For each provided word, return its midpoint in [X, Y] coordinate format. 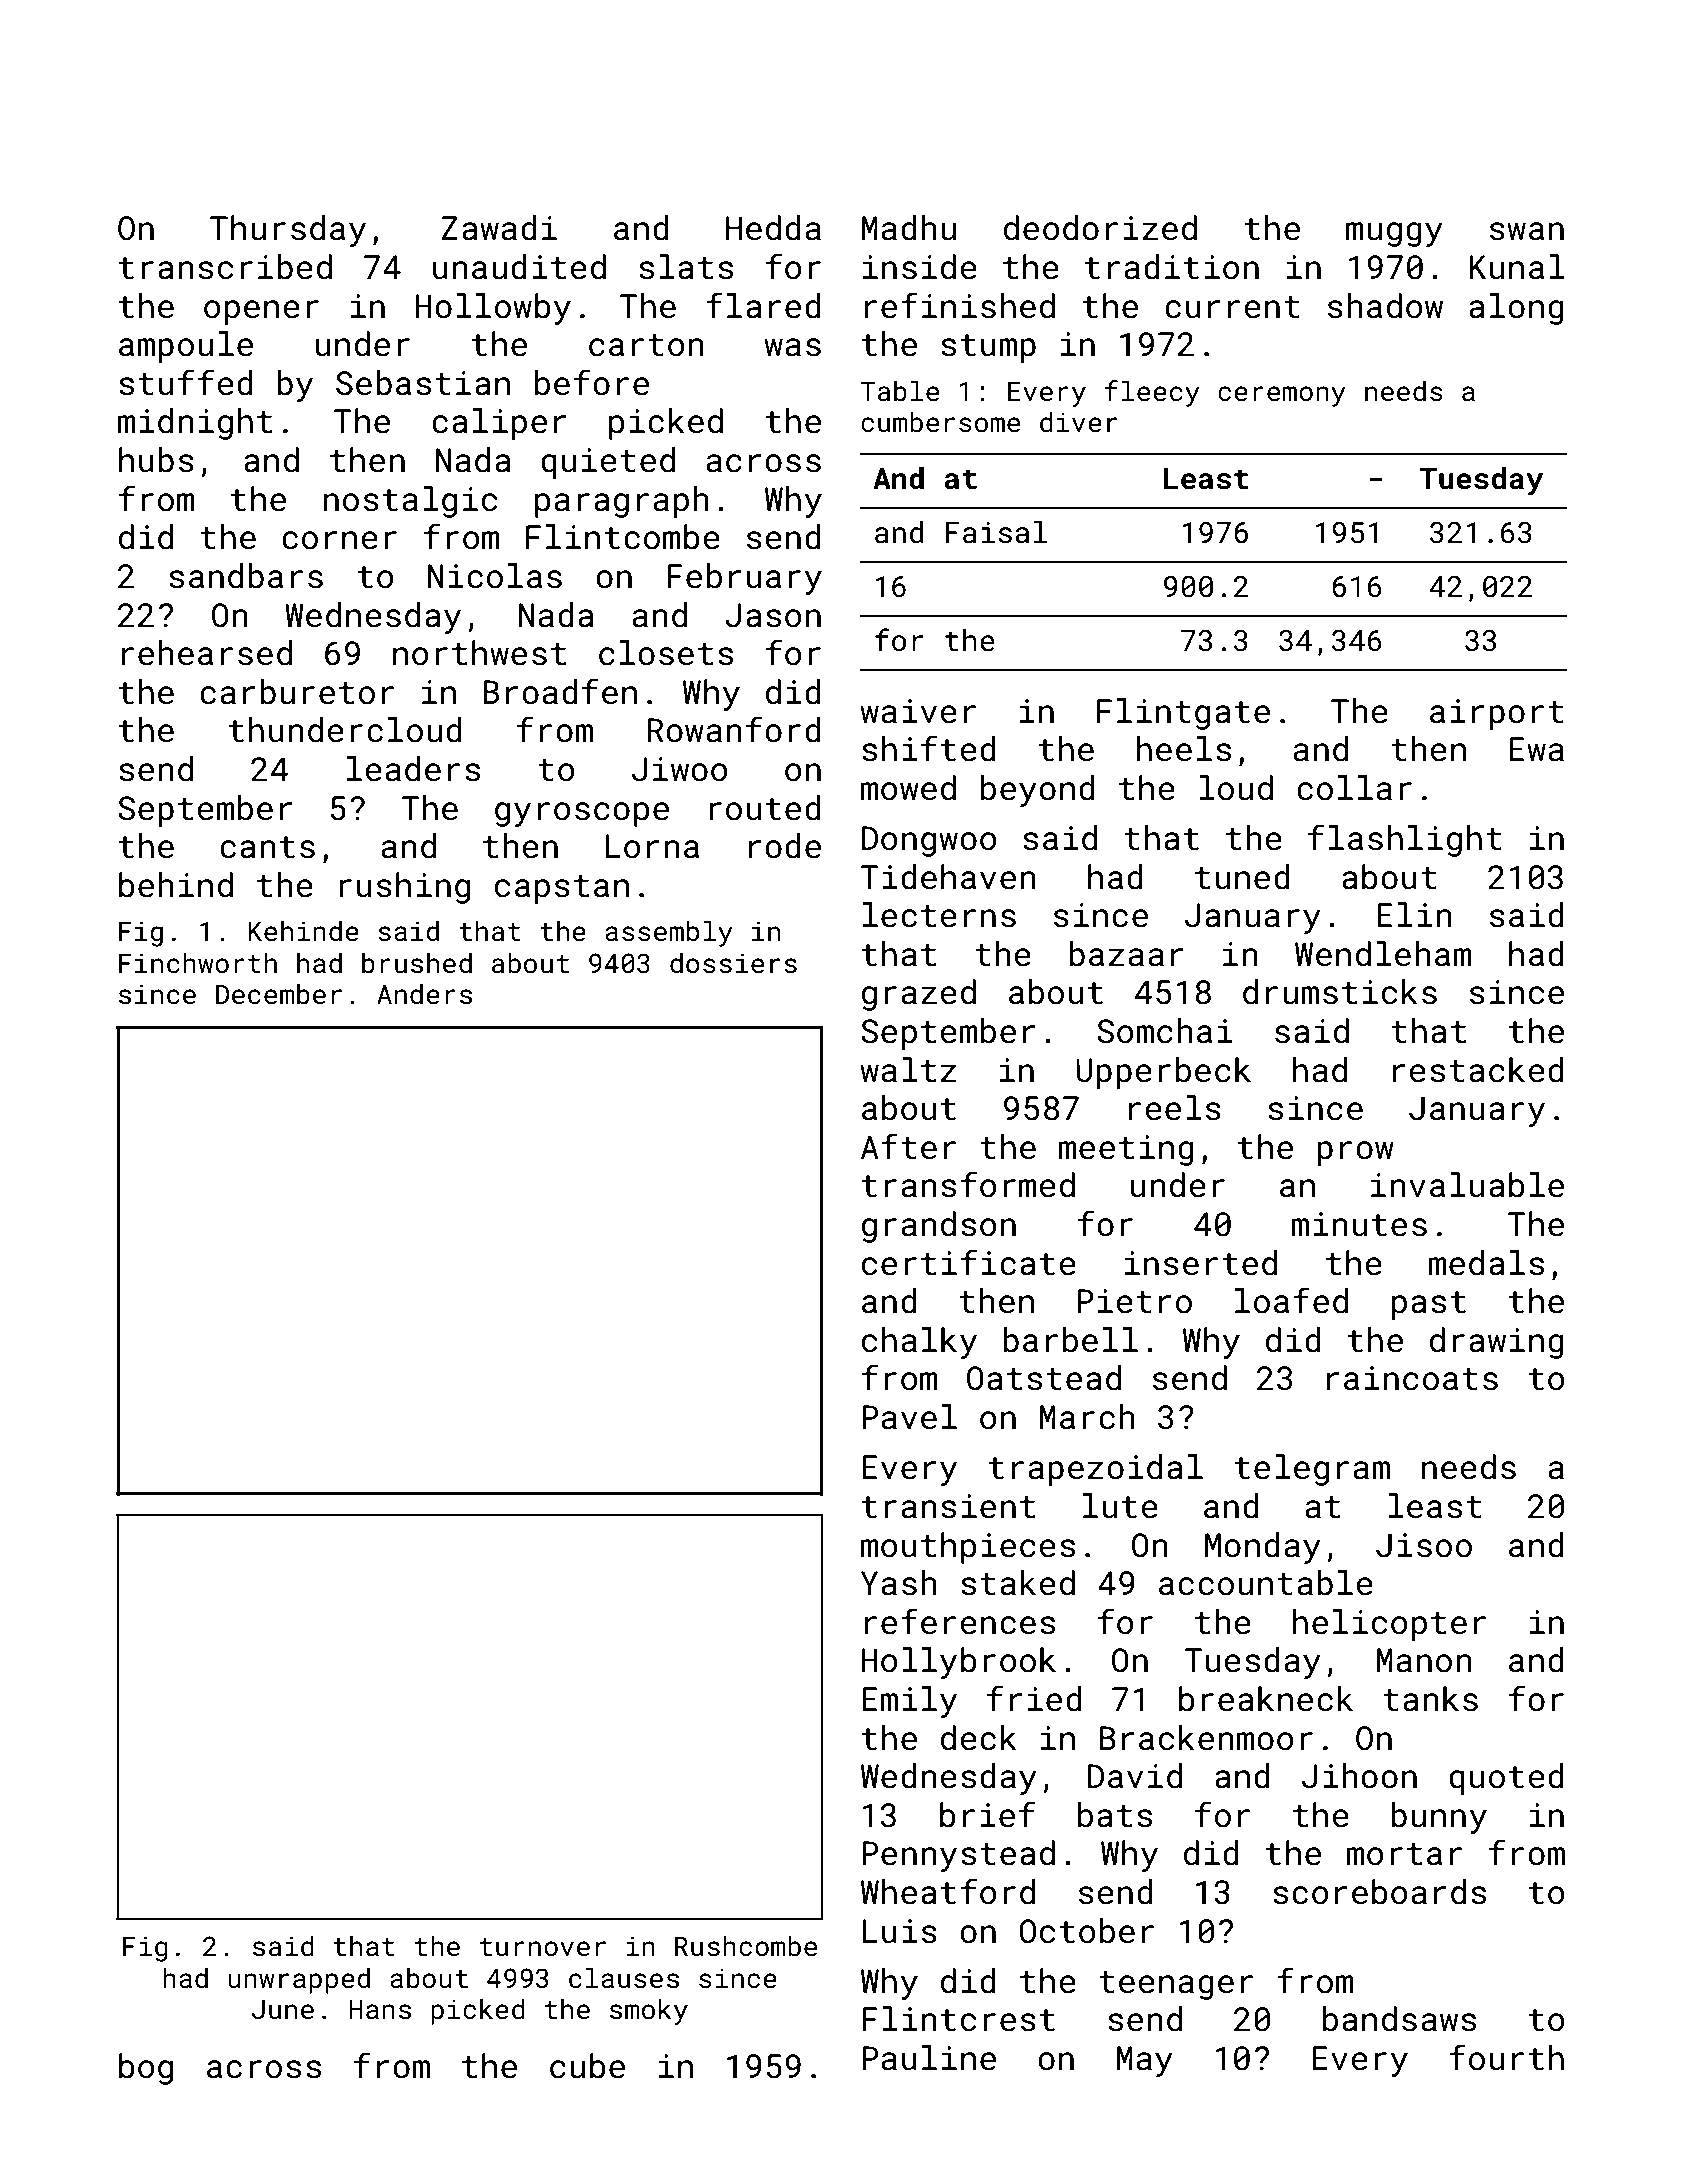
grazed [919, 995]
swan [1527, 231]
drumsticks [1340, 992]
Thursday [288, 231]
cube [587, 2066]
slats [686, 267]
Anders [424, 994]
